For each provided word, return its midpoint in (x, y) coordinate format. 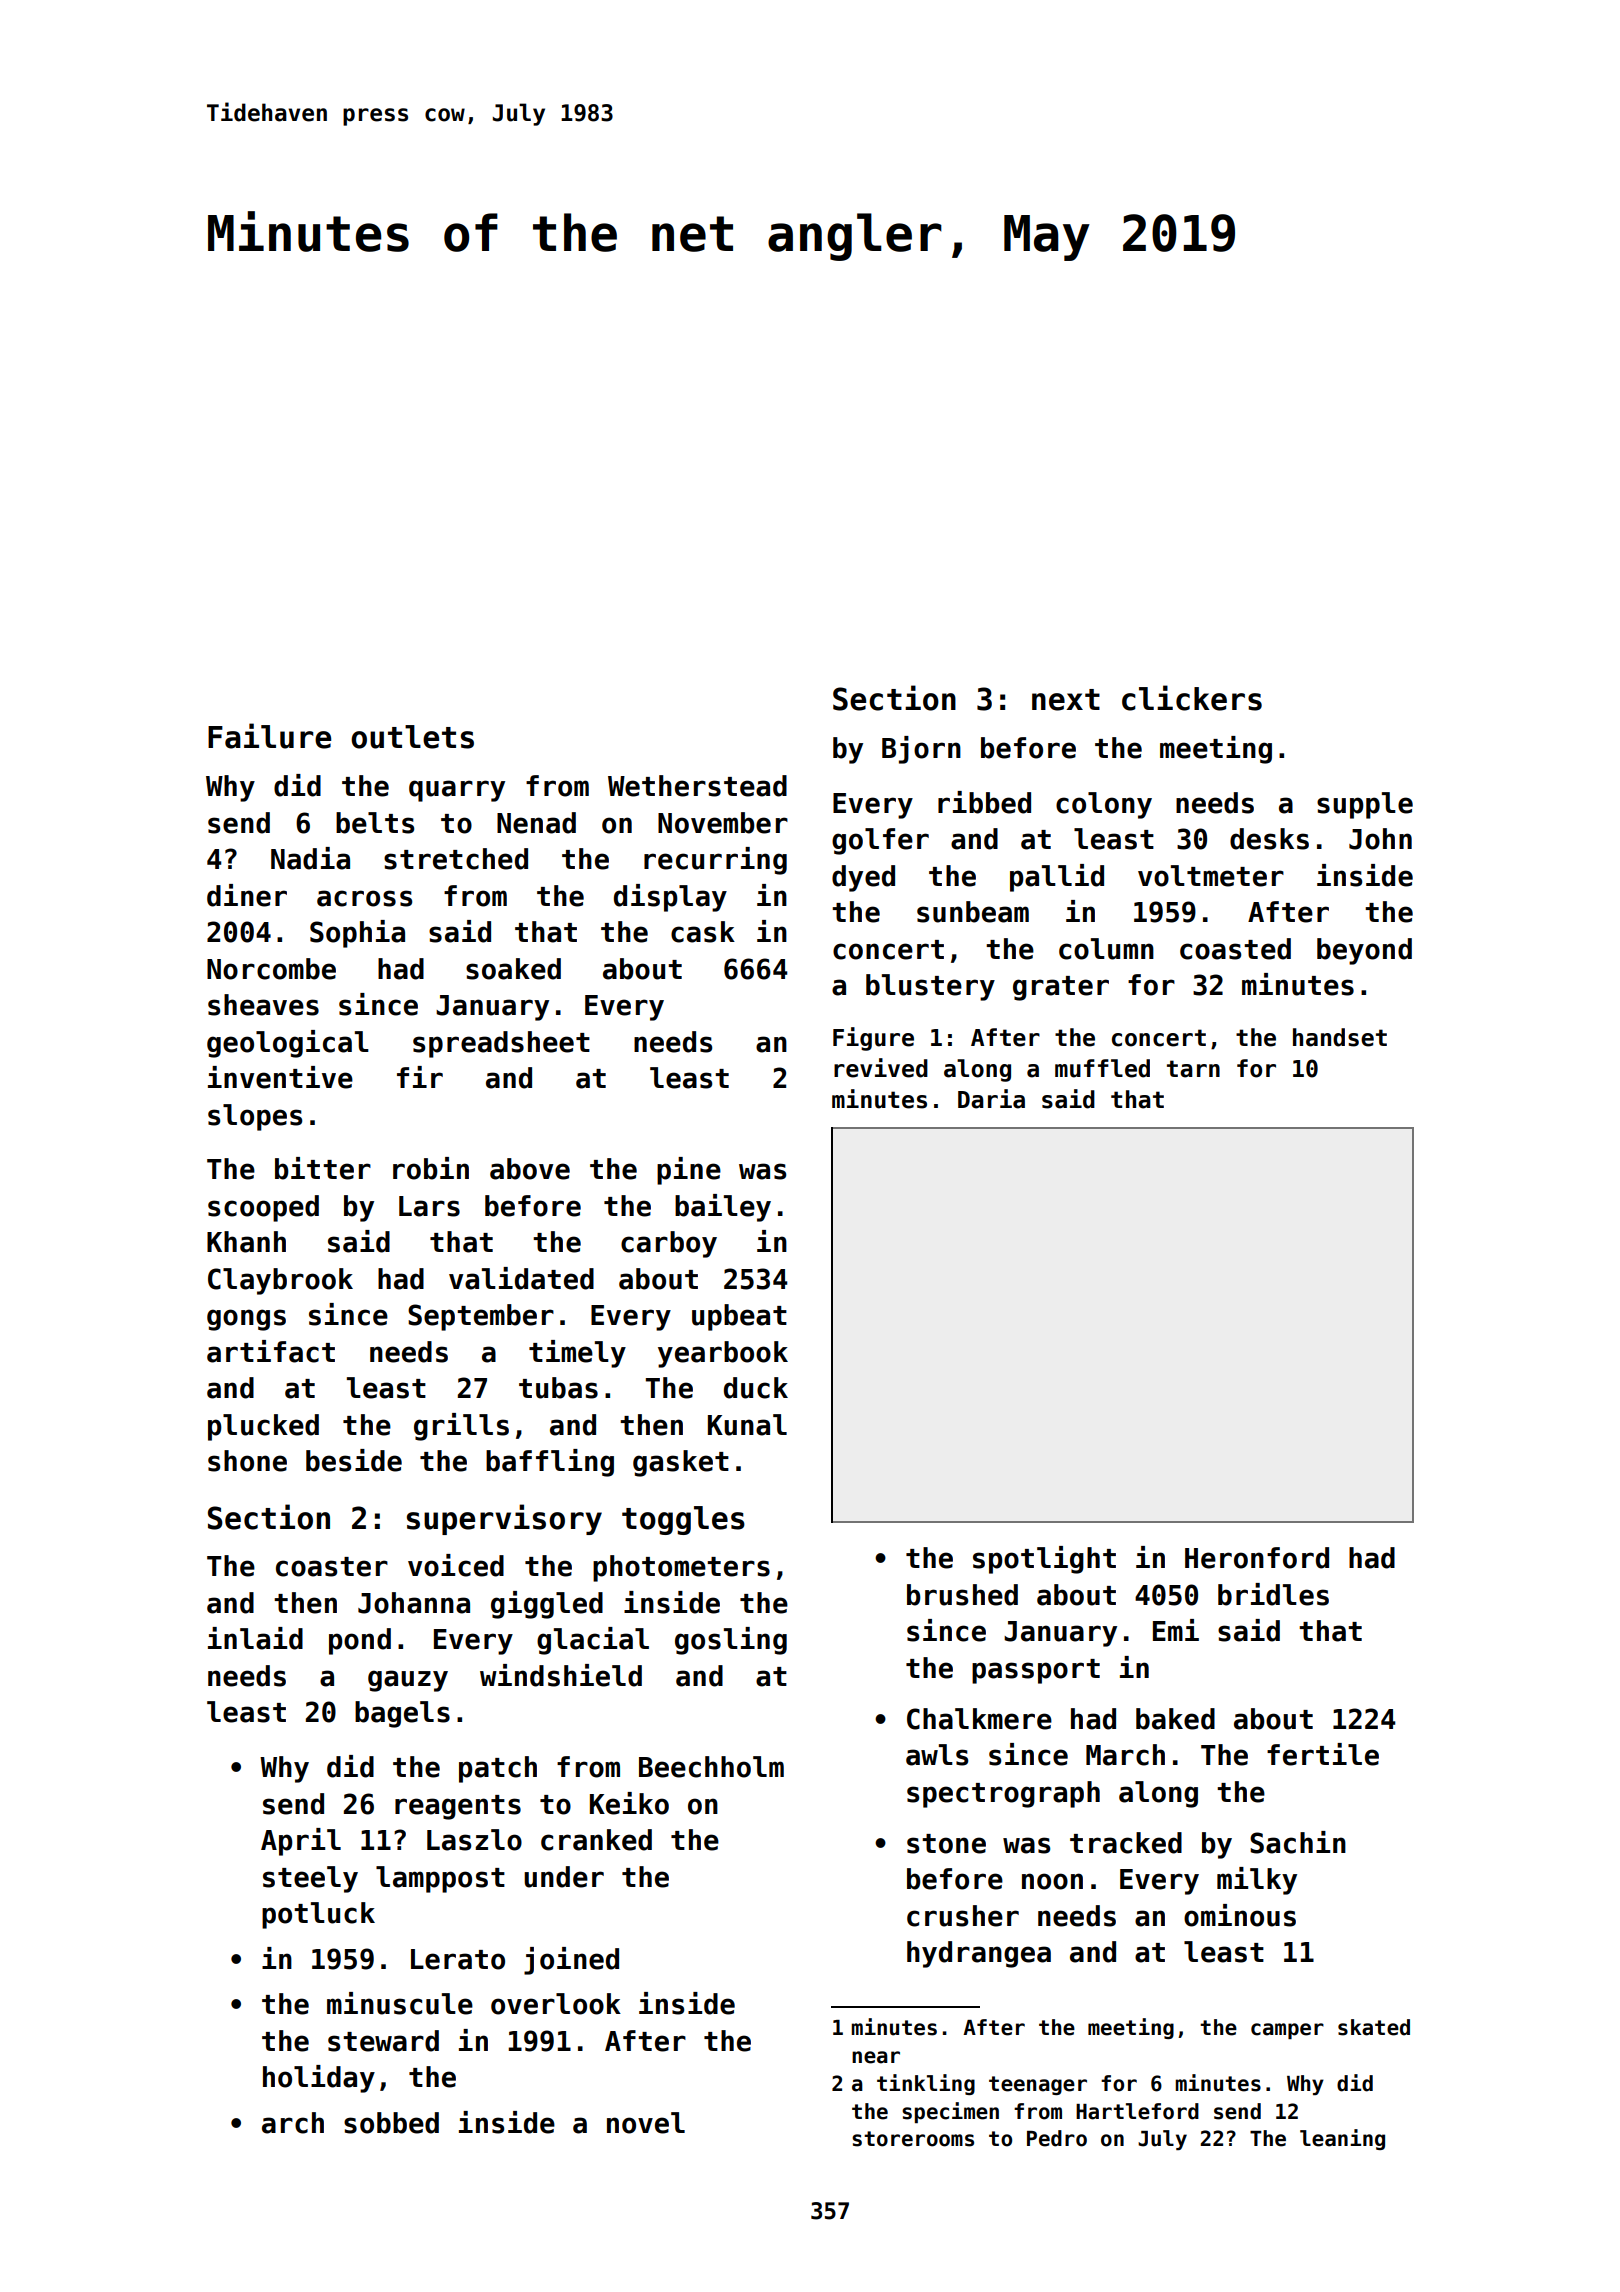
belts (375, 823)
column (1106, 949)
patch (498, 1769)
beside (354, 1460)
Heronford (1257, 1558)
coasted (1235, 949)
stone (946, 1844)
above (530, 1169)
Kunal (747, 1425)
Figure (873, 1039)
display (670, 898)
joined (571, 1961)
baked (1175, 1719)
